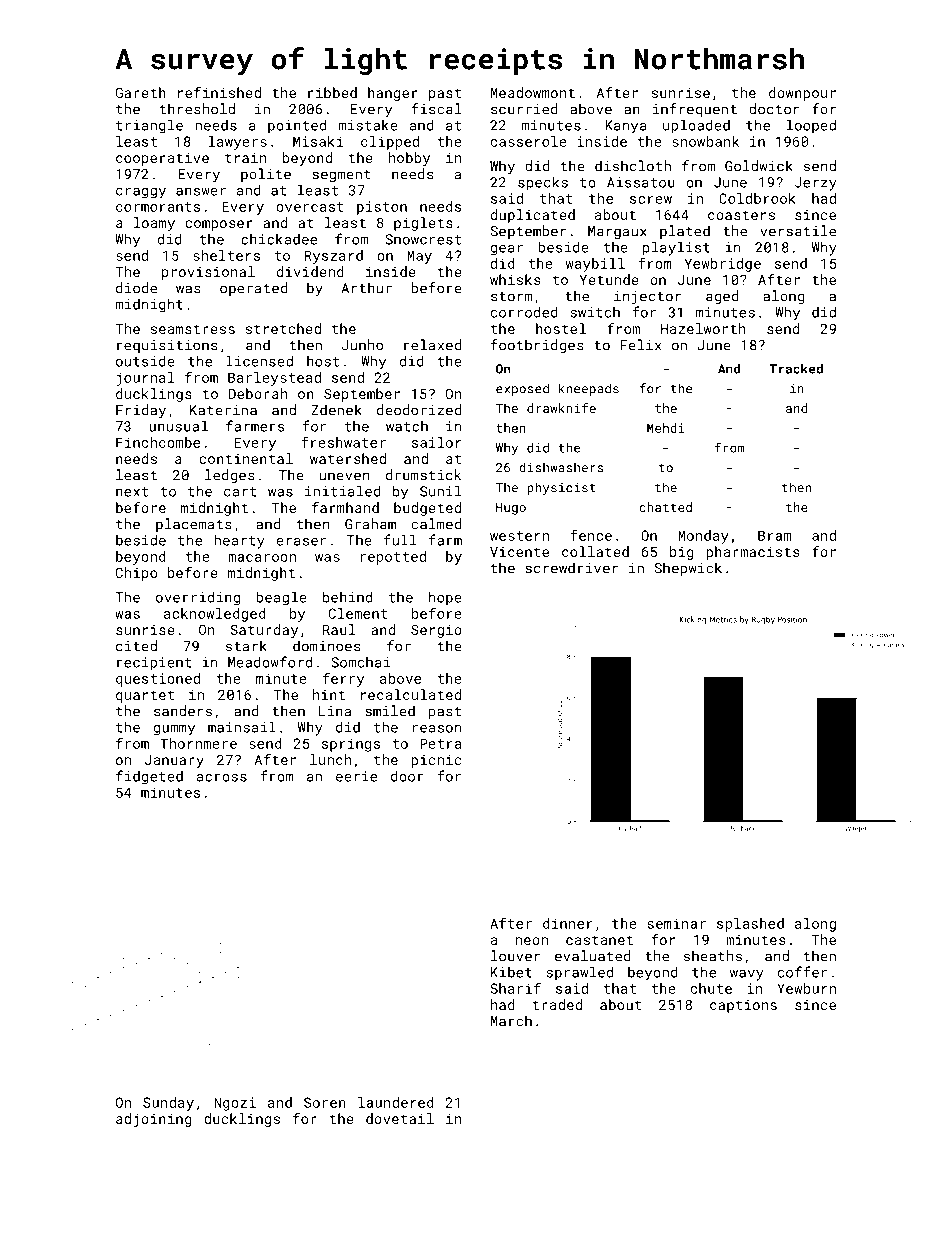  Describe the element at coordinates (154, 1120) in the screenshot. I see `adjoining` at that location.
